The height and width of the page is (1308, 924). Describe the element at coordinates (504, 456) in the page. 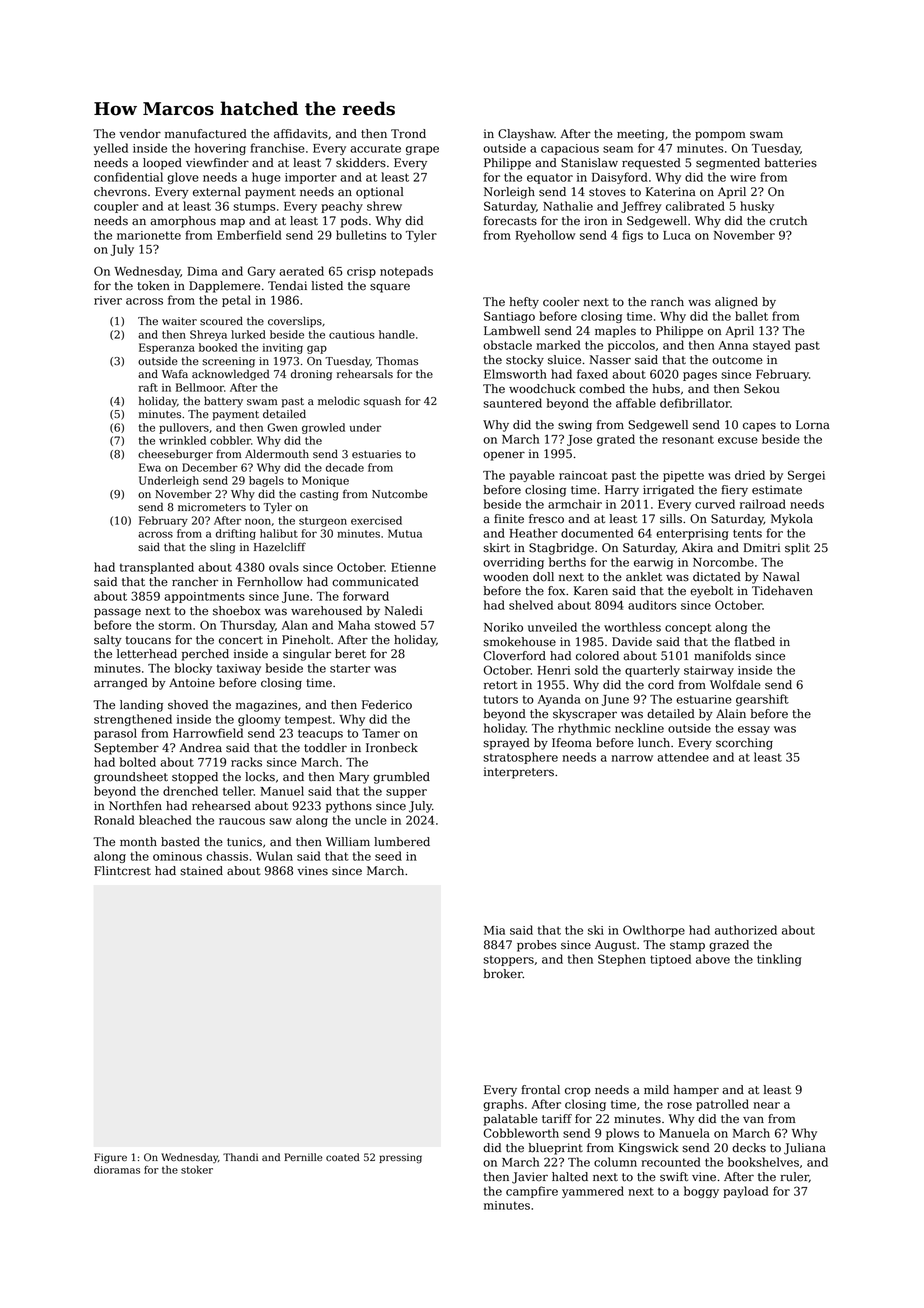

I see `opener` at that location.
